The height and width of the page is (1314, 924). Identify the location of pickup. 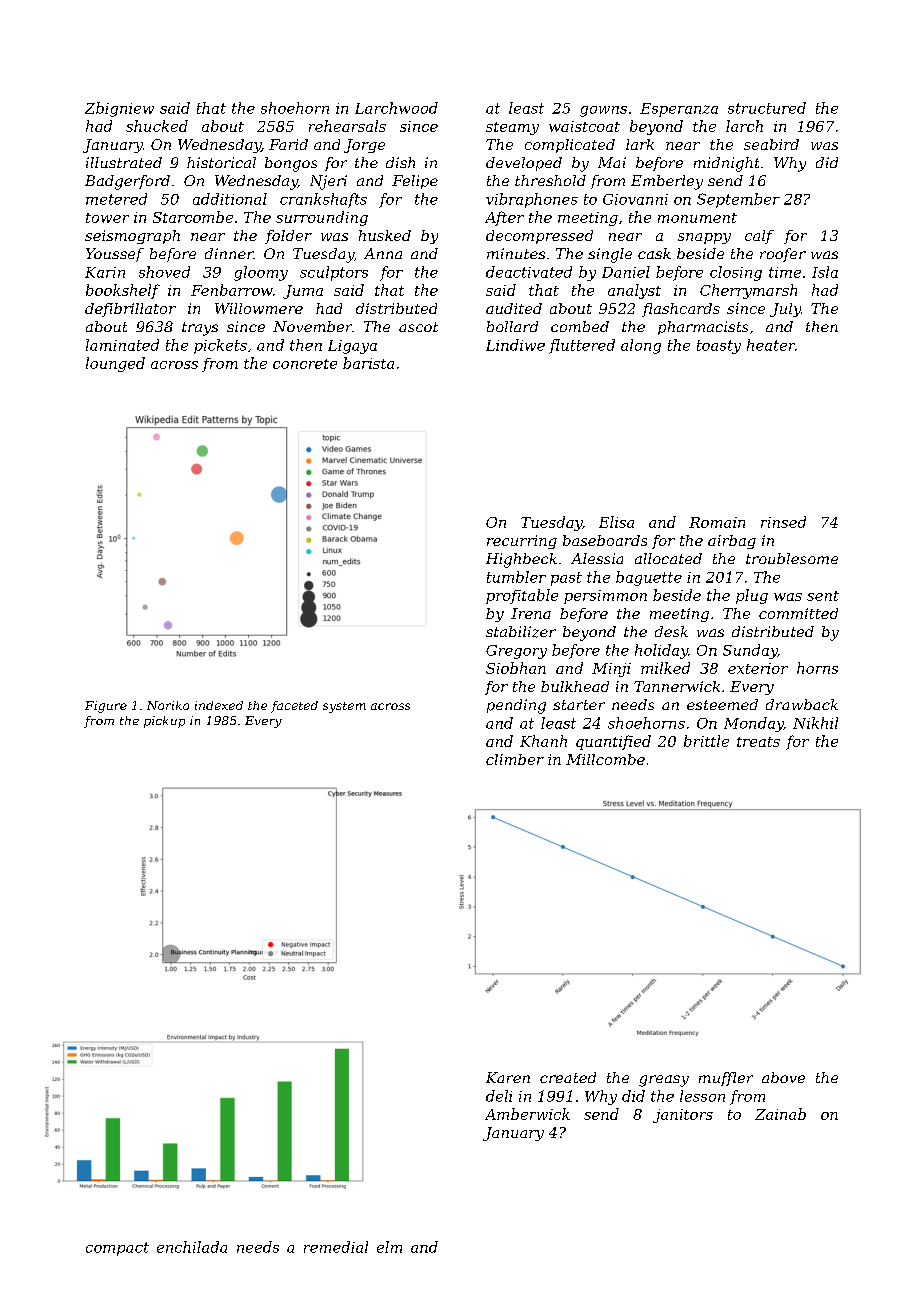
(164, 722).
